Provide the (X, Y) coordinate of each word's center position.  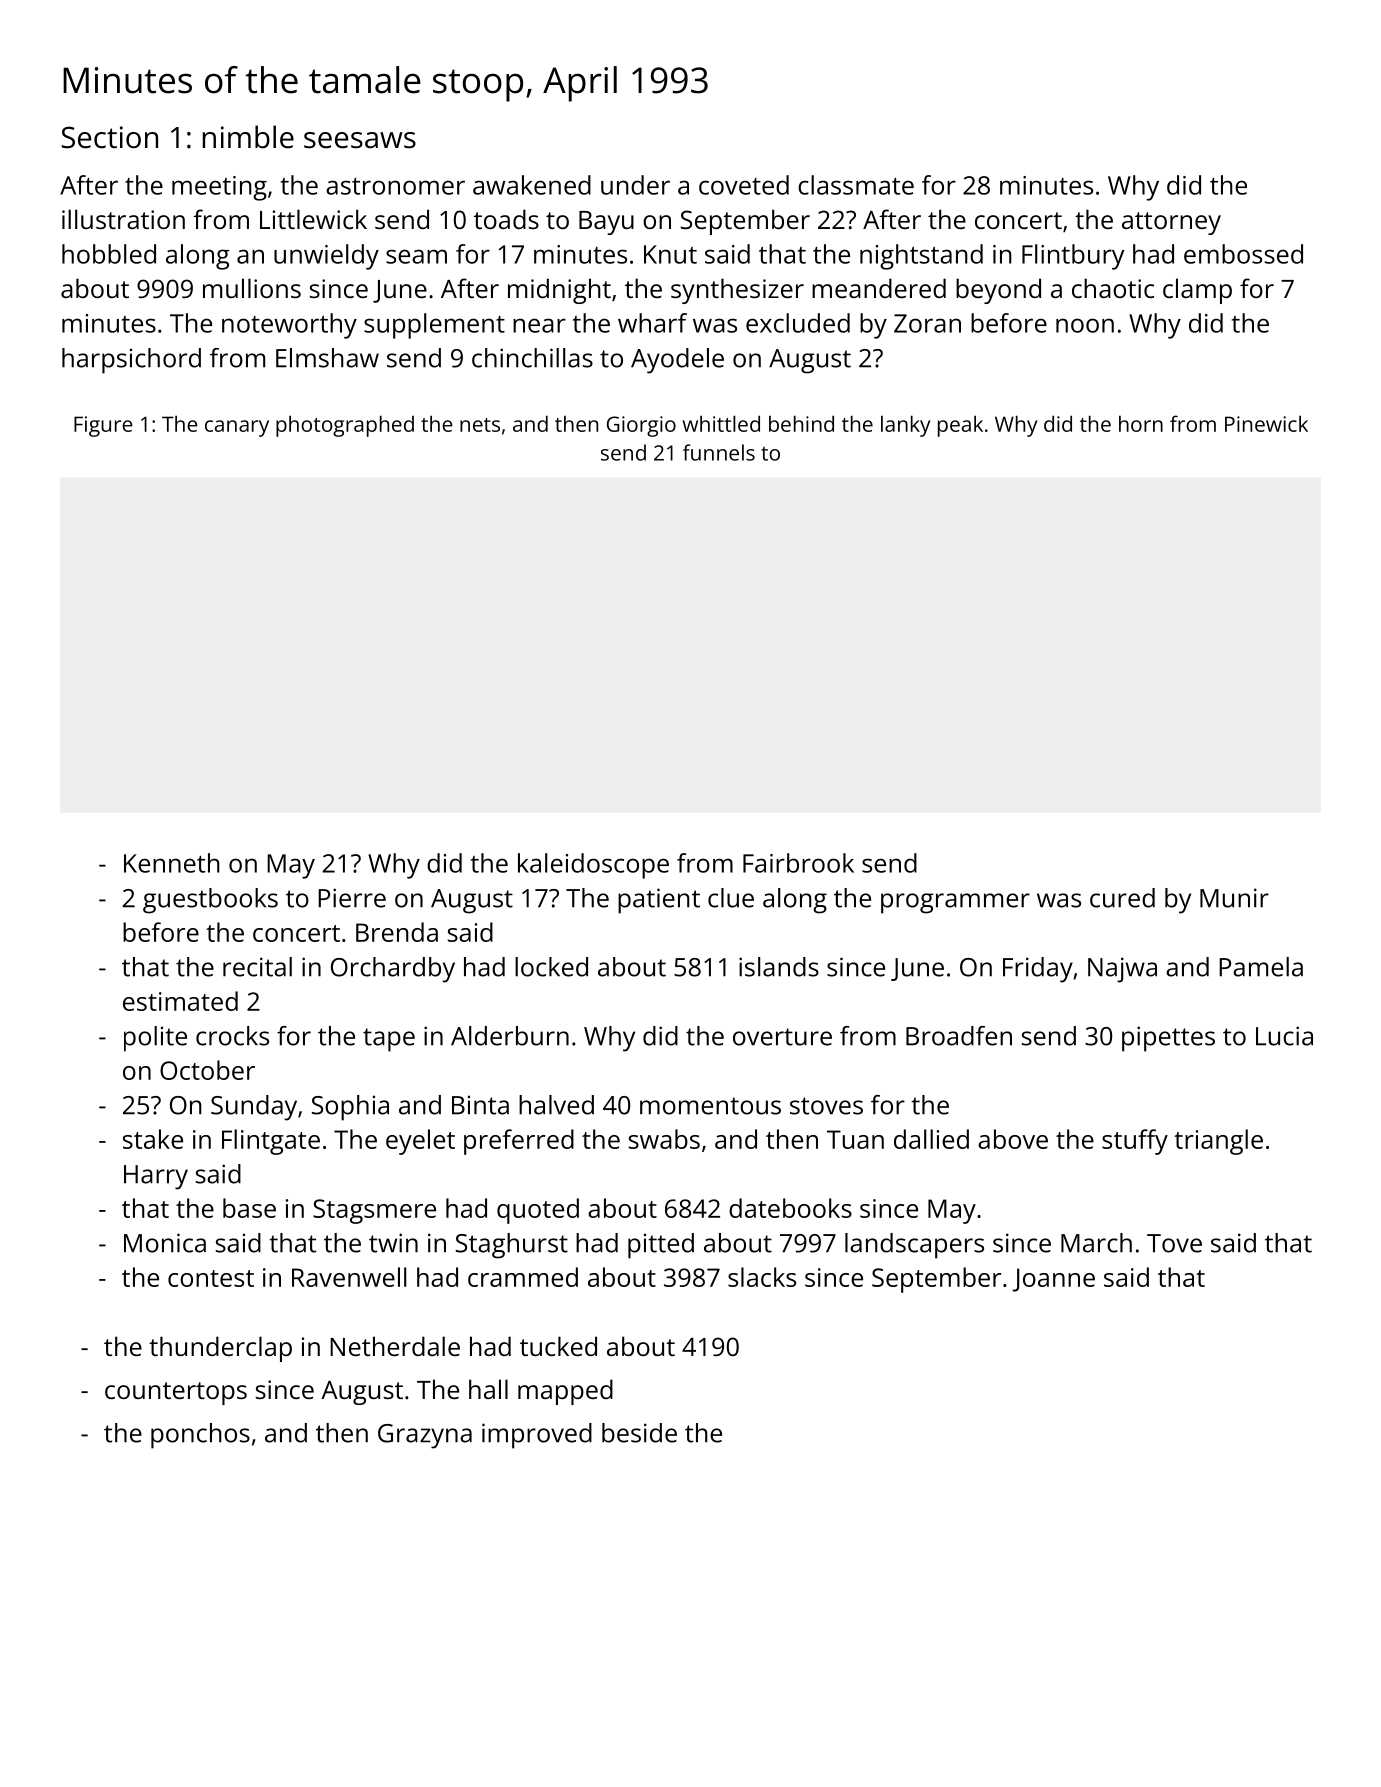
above (1013, 1139)
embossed (1243, 254)
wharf (652, 323)
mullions (252, 288)
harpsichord (131, 361)
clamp (1197, 291)
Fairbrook (798, 863)
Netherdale (395, 1346)
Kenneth (172, 863)
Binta (480, 1105)
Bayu (606, 223)
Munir (1234, 898)
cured (1122, 898)
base (249, 1208)
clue (731, 898)
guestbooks (210, 901)
